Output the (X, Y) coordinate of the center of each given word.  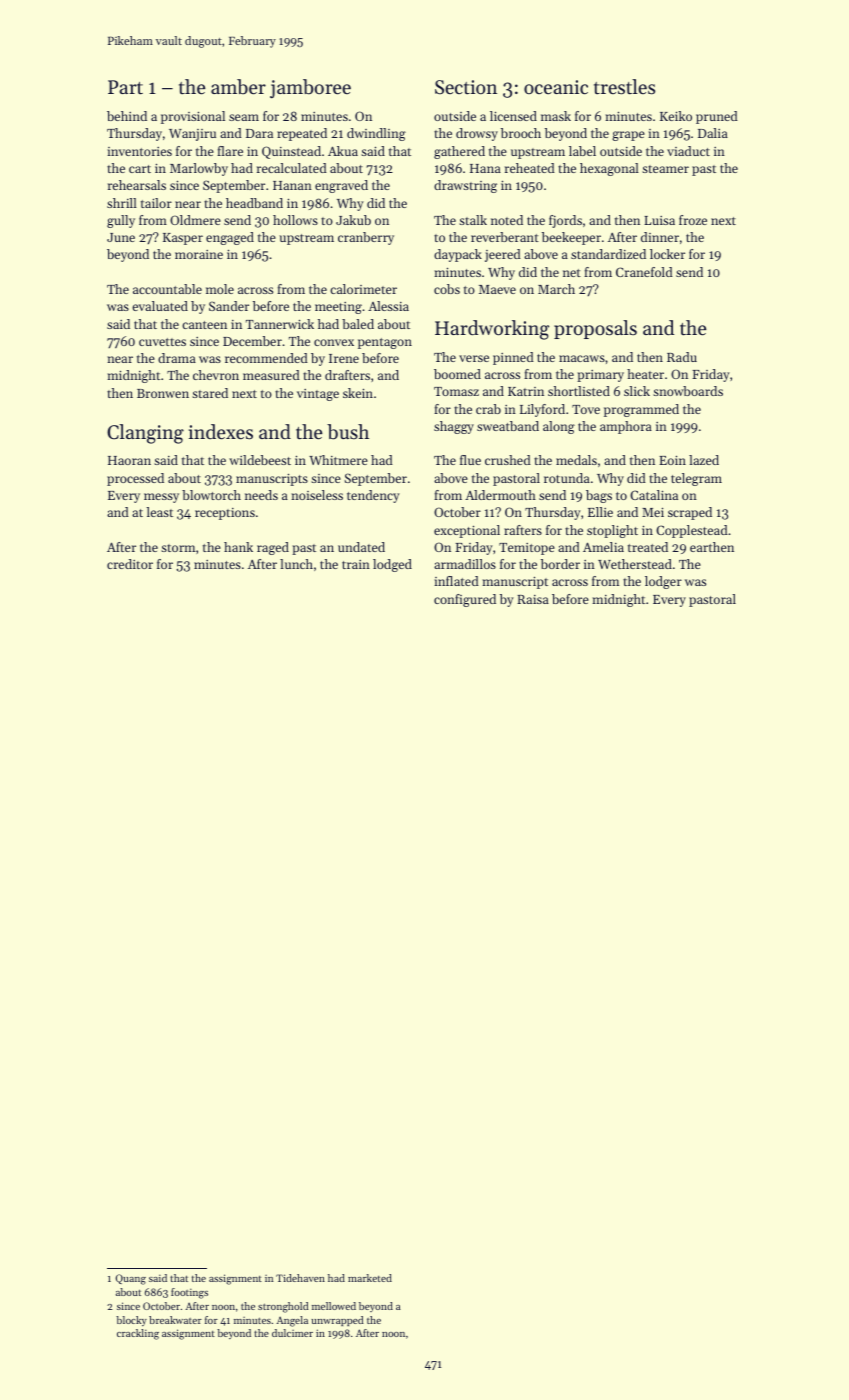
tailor (156, 203)
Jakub (353, 220)
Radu (682, 357)
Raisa (533, 599)
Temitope (527, 549)
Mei (653, 512)
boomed (457, 374)
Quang (131, 1279)
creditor (130, 564)
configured (465, 600)
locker (667, 254)
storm (178, 548)
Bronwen (163, 393)
